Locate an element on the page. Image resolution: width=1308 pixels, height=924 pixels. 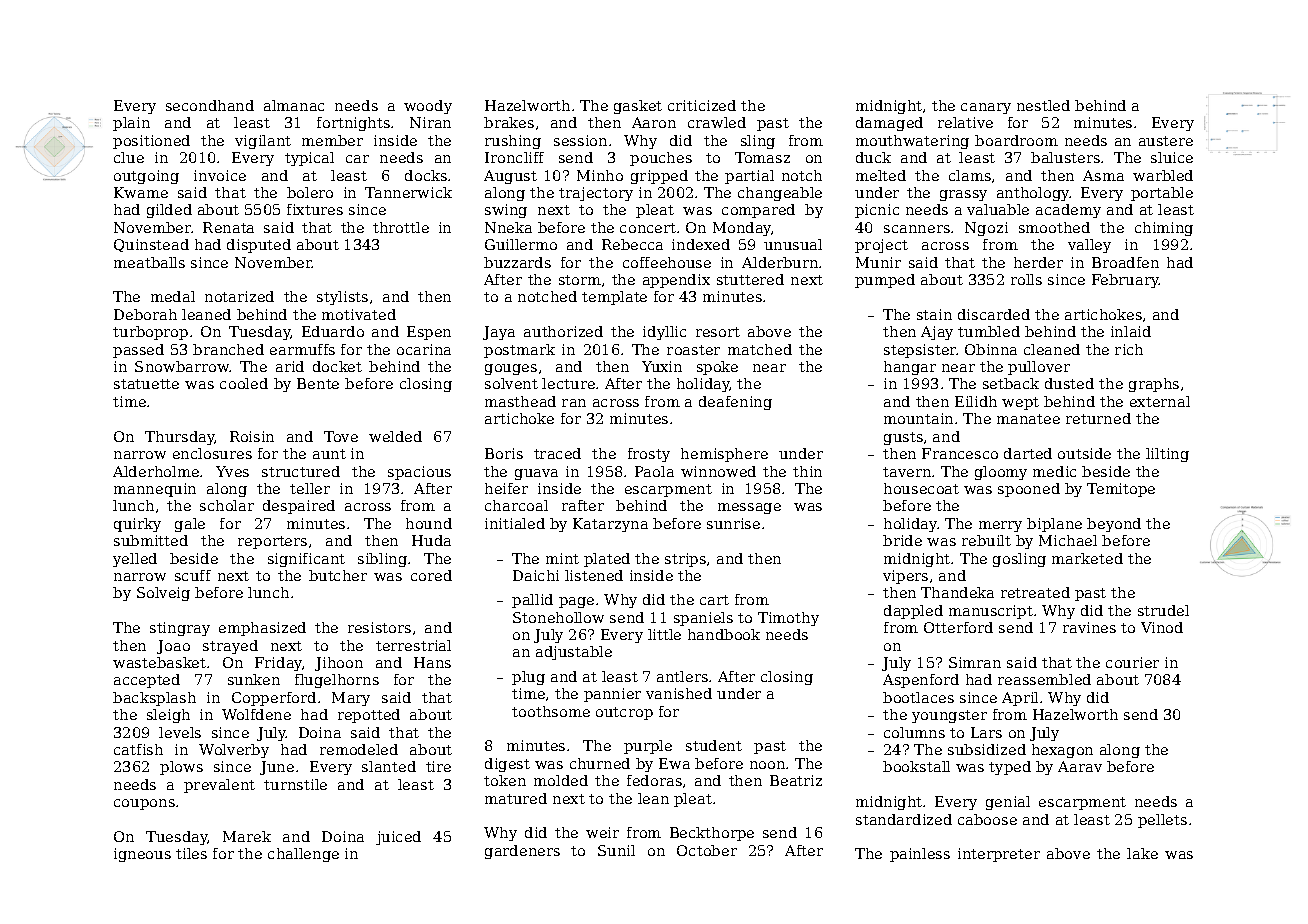
inlaid is located at coordinates (1131, 331).
